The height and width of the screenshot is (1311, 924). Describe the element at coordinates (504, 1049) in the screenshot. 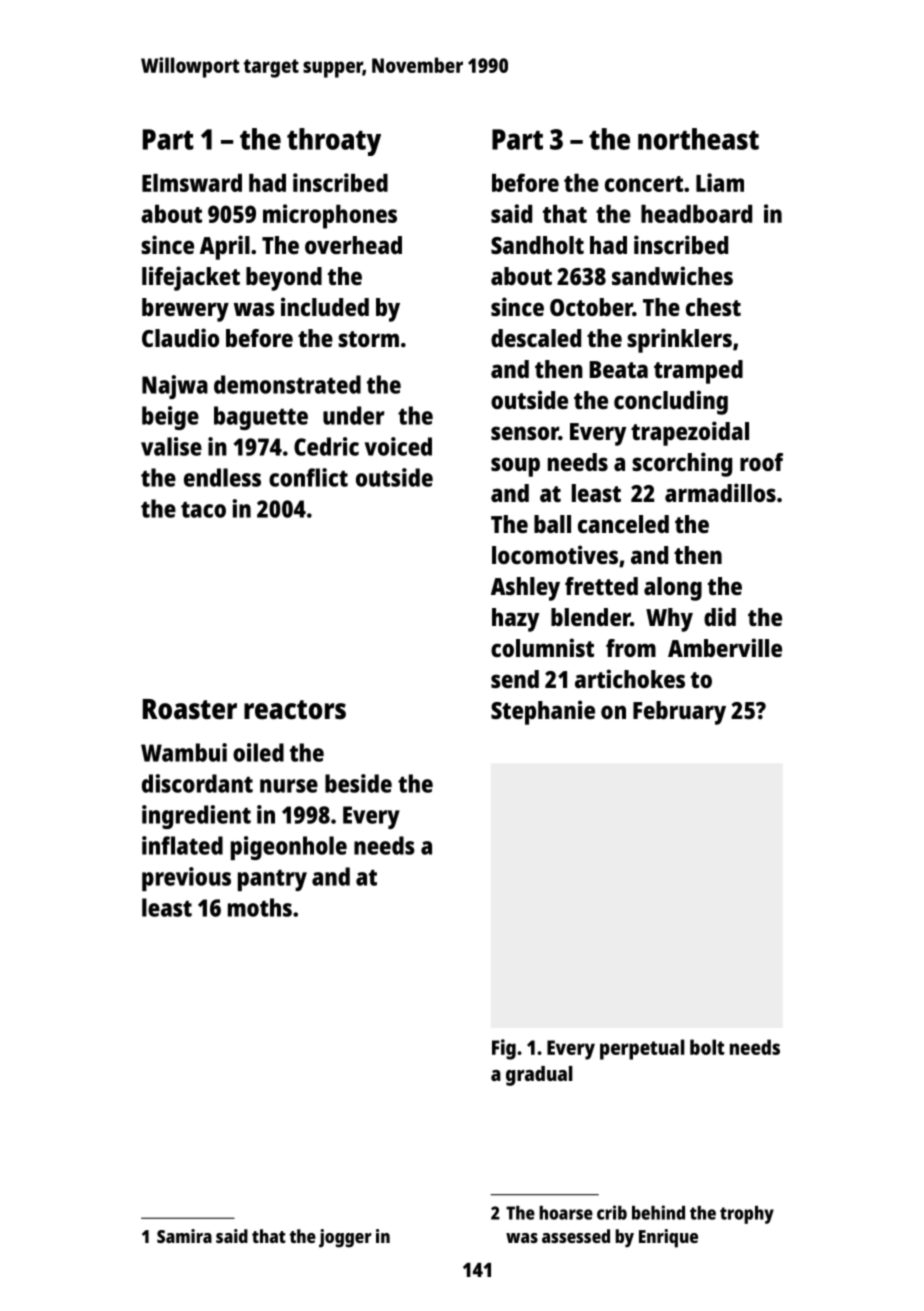

I see `Fig` at that location.
